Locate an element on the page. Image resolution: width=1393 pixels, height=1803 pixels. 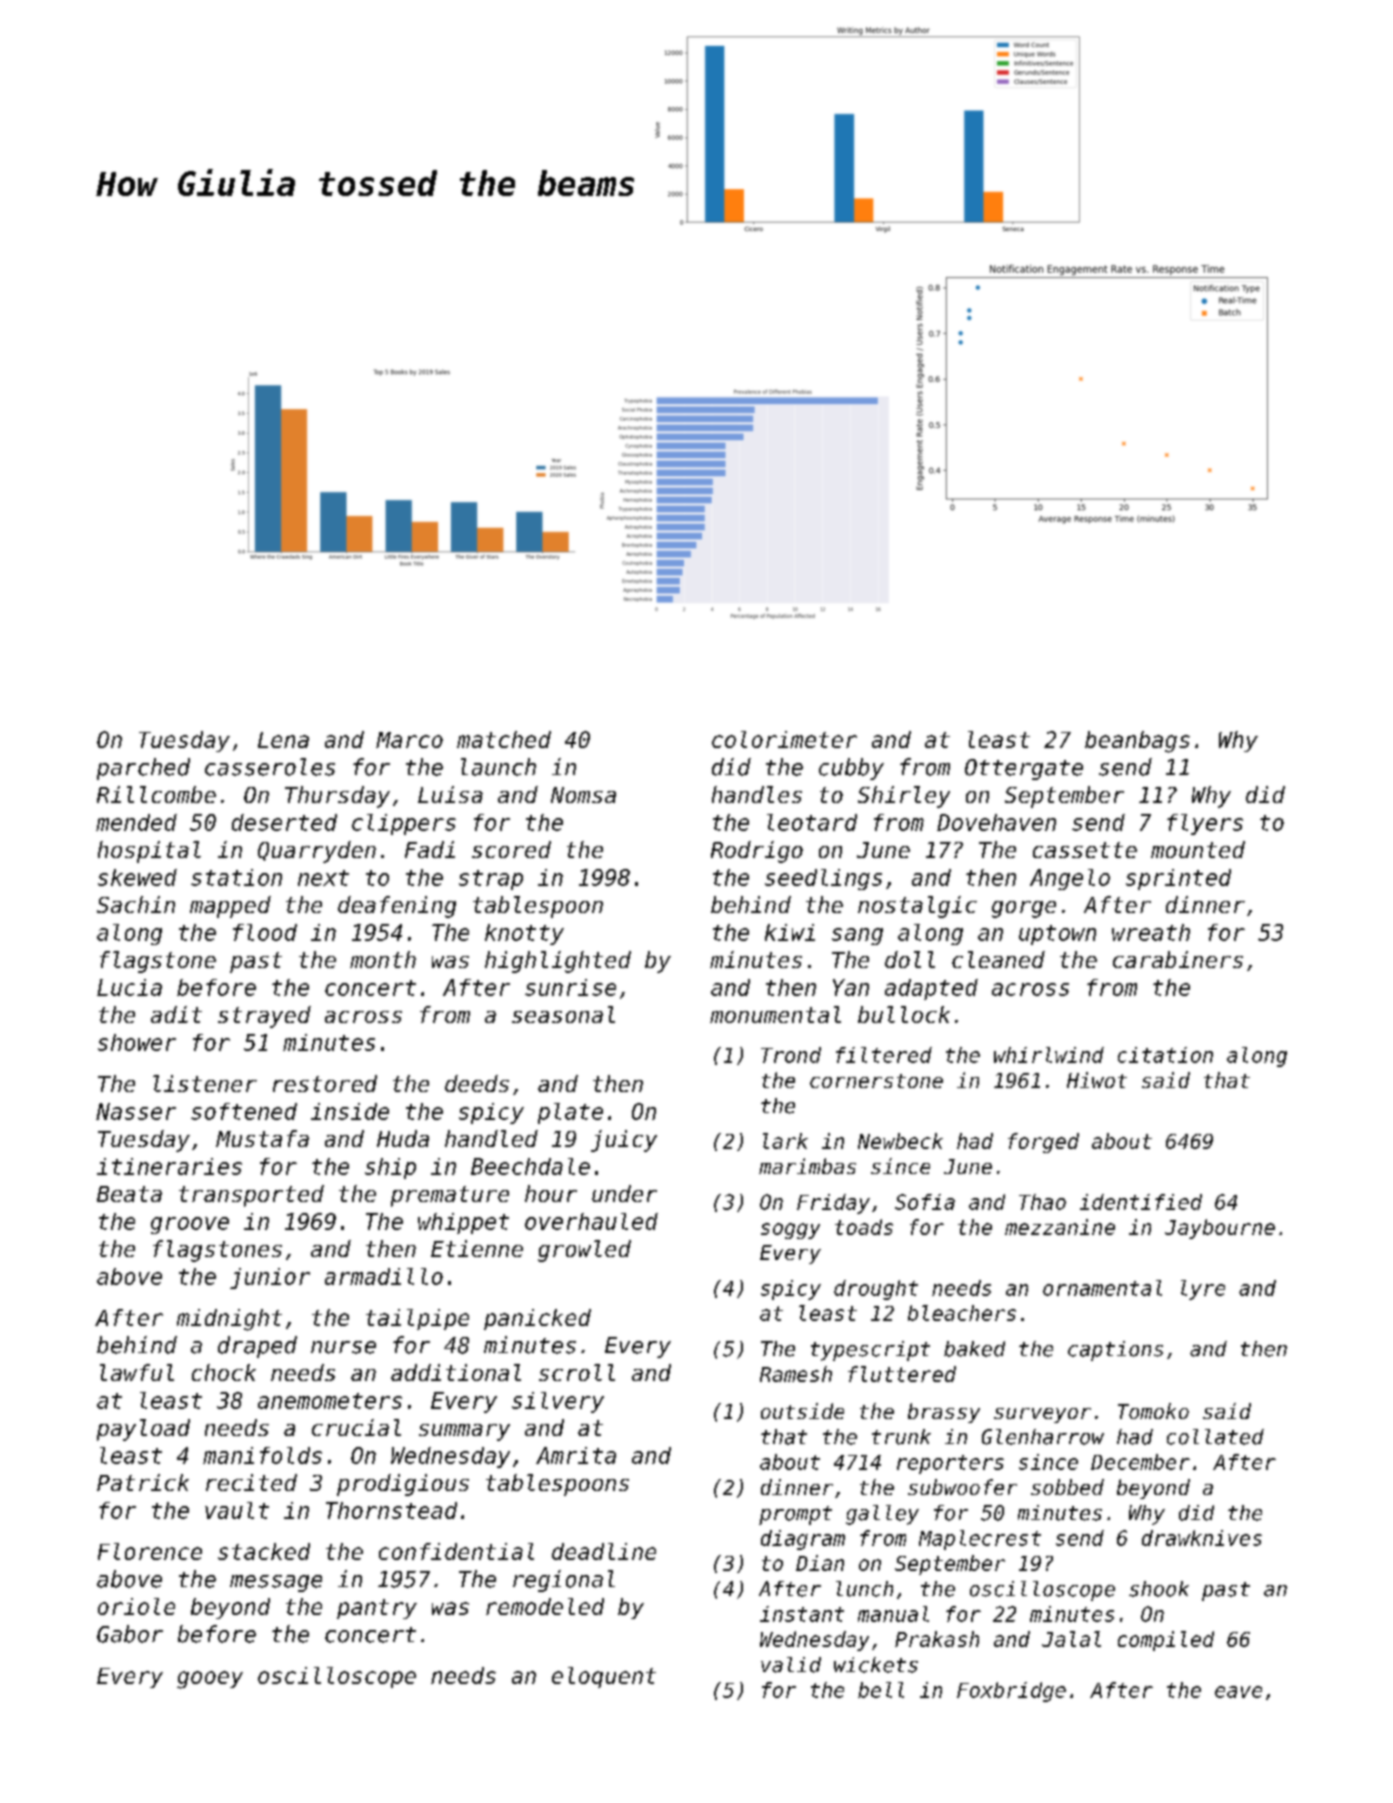
Jalal is located at coordinates (1071, 1639).
